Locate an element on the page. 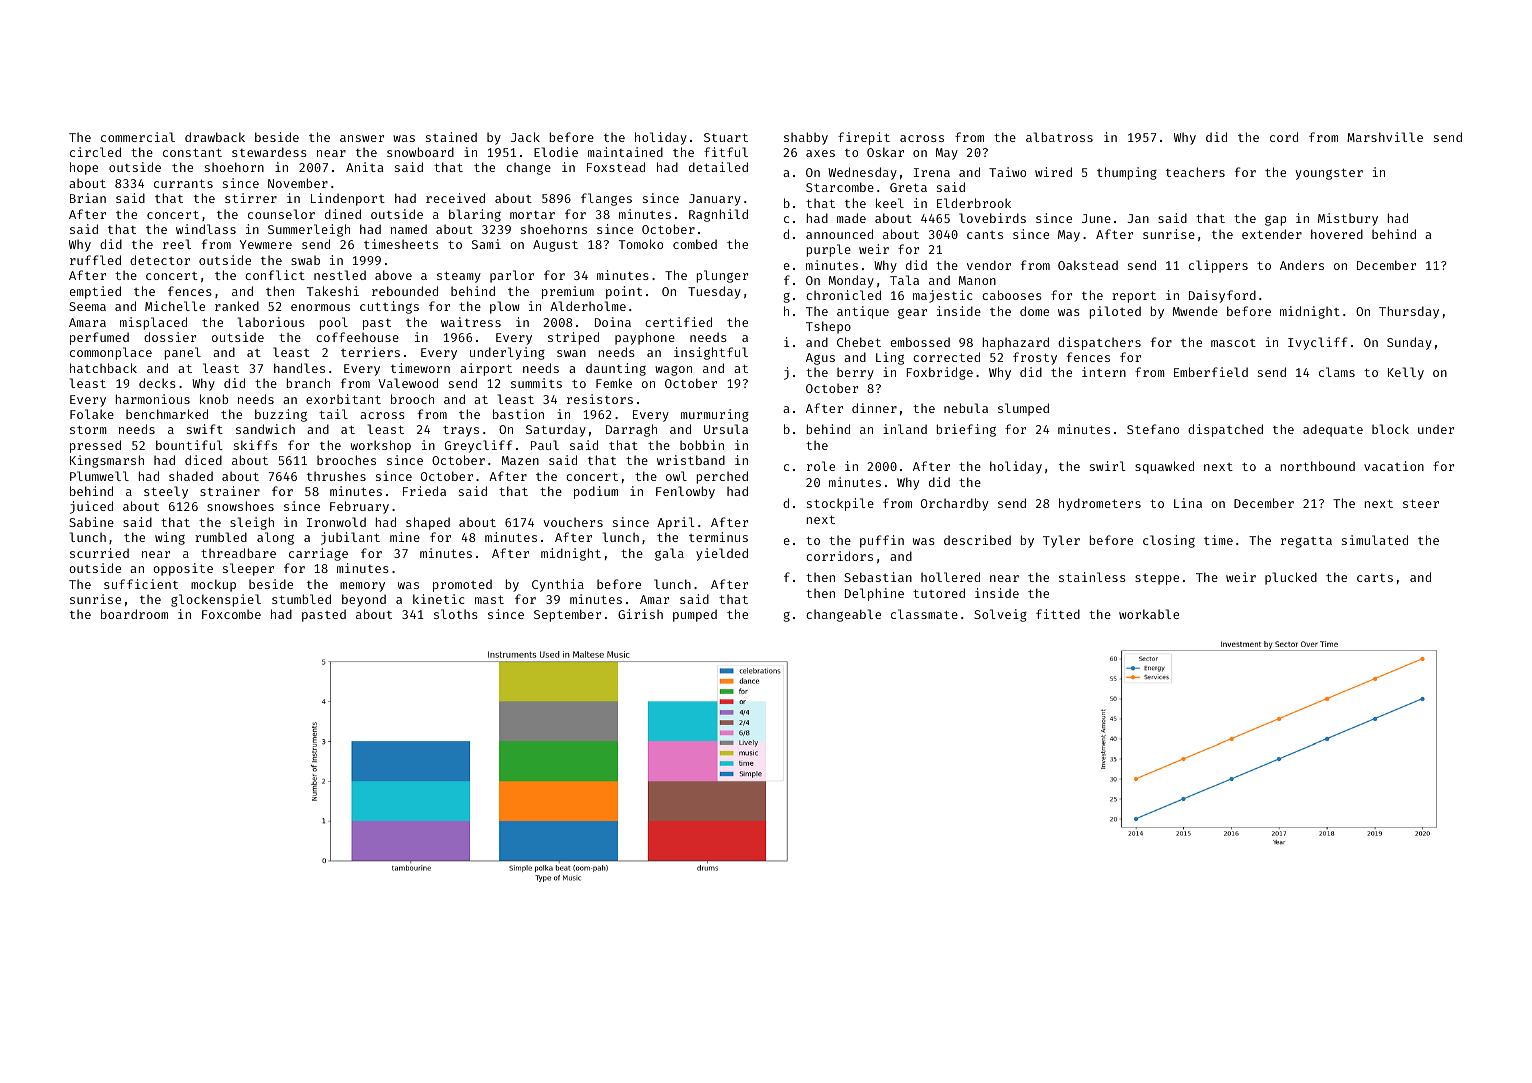 This page has height=1083, width=1532. workable is located at coordinates (1149, 614).
